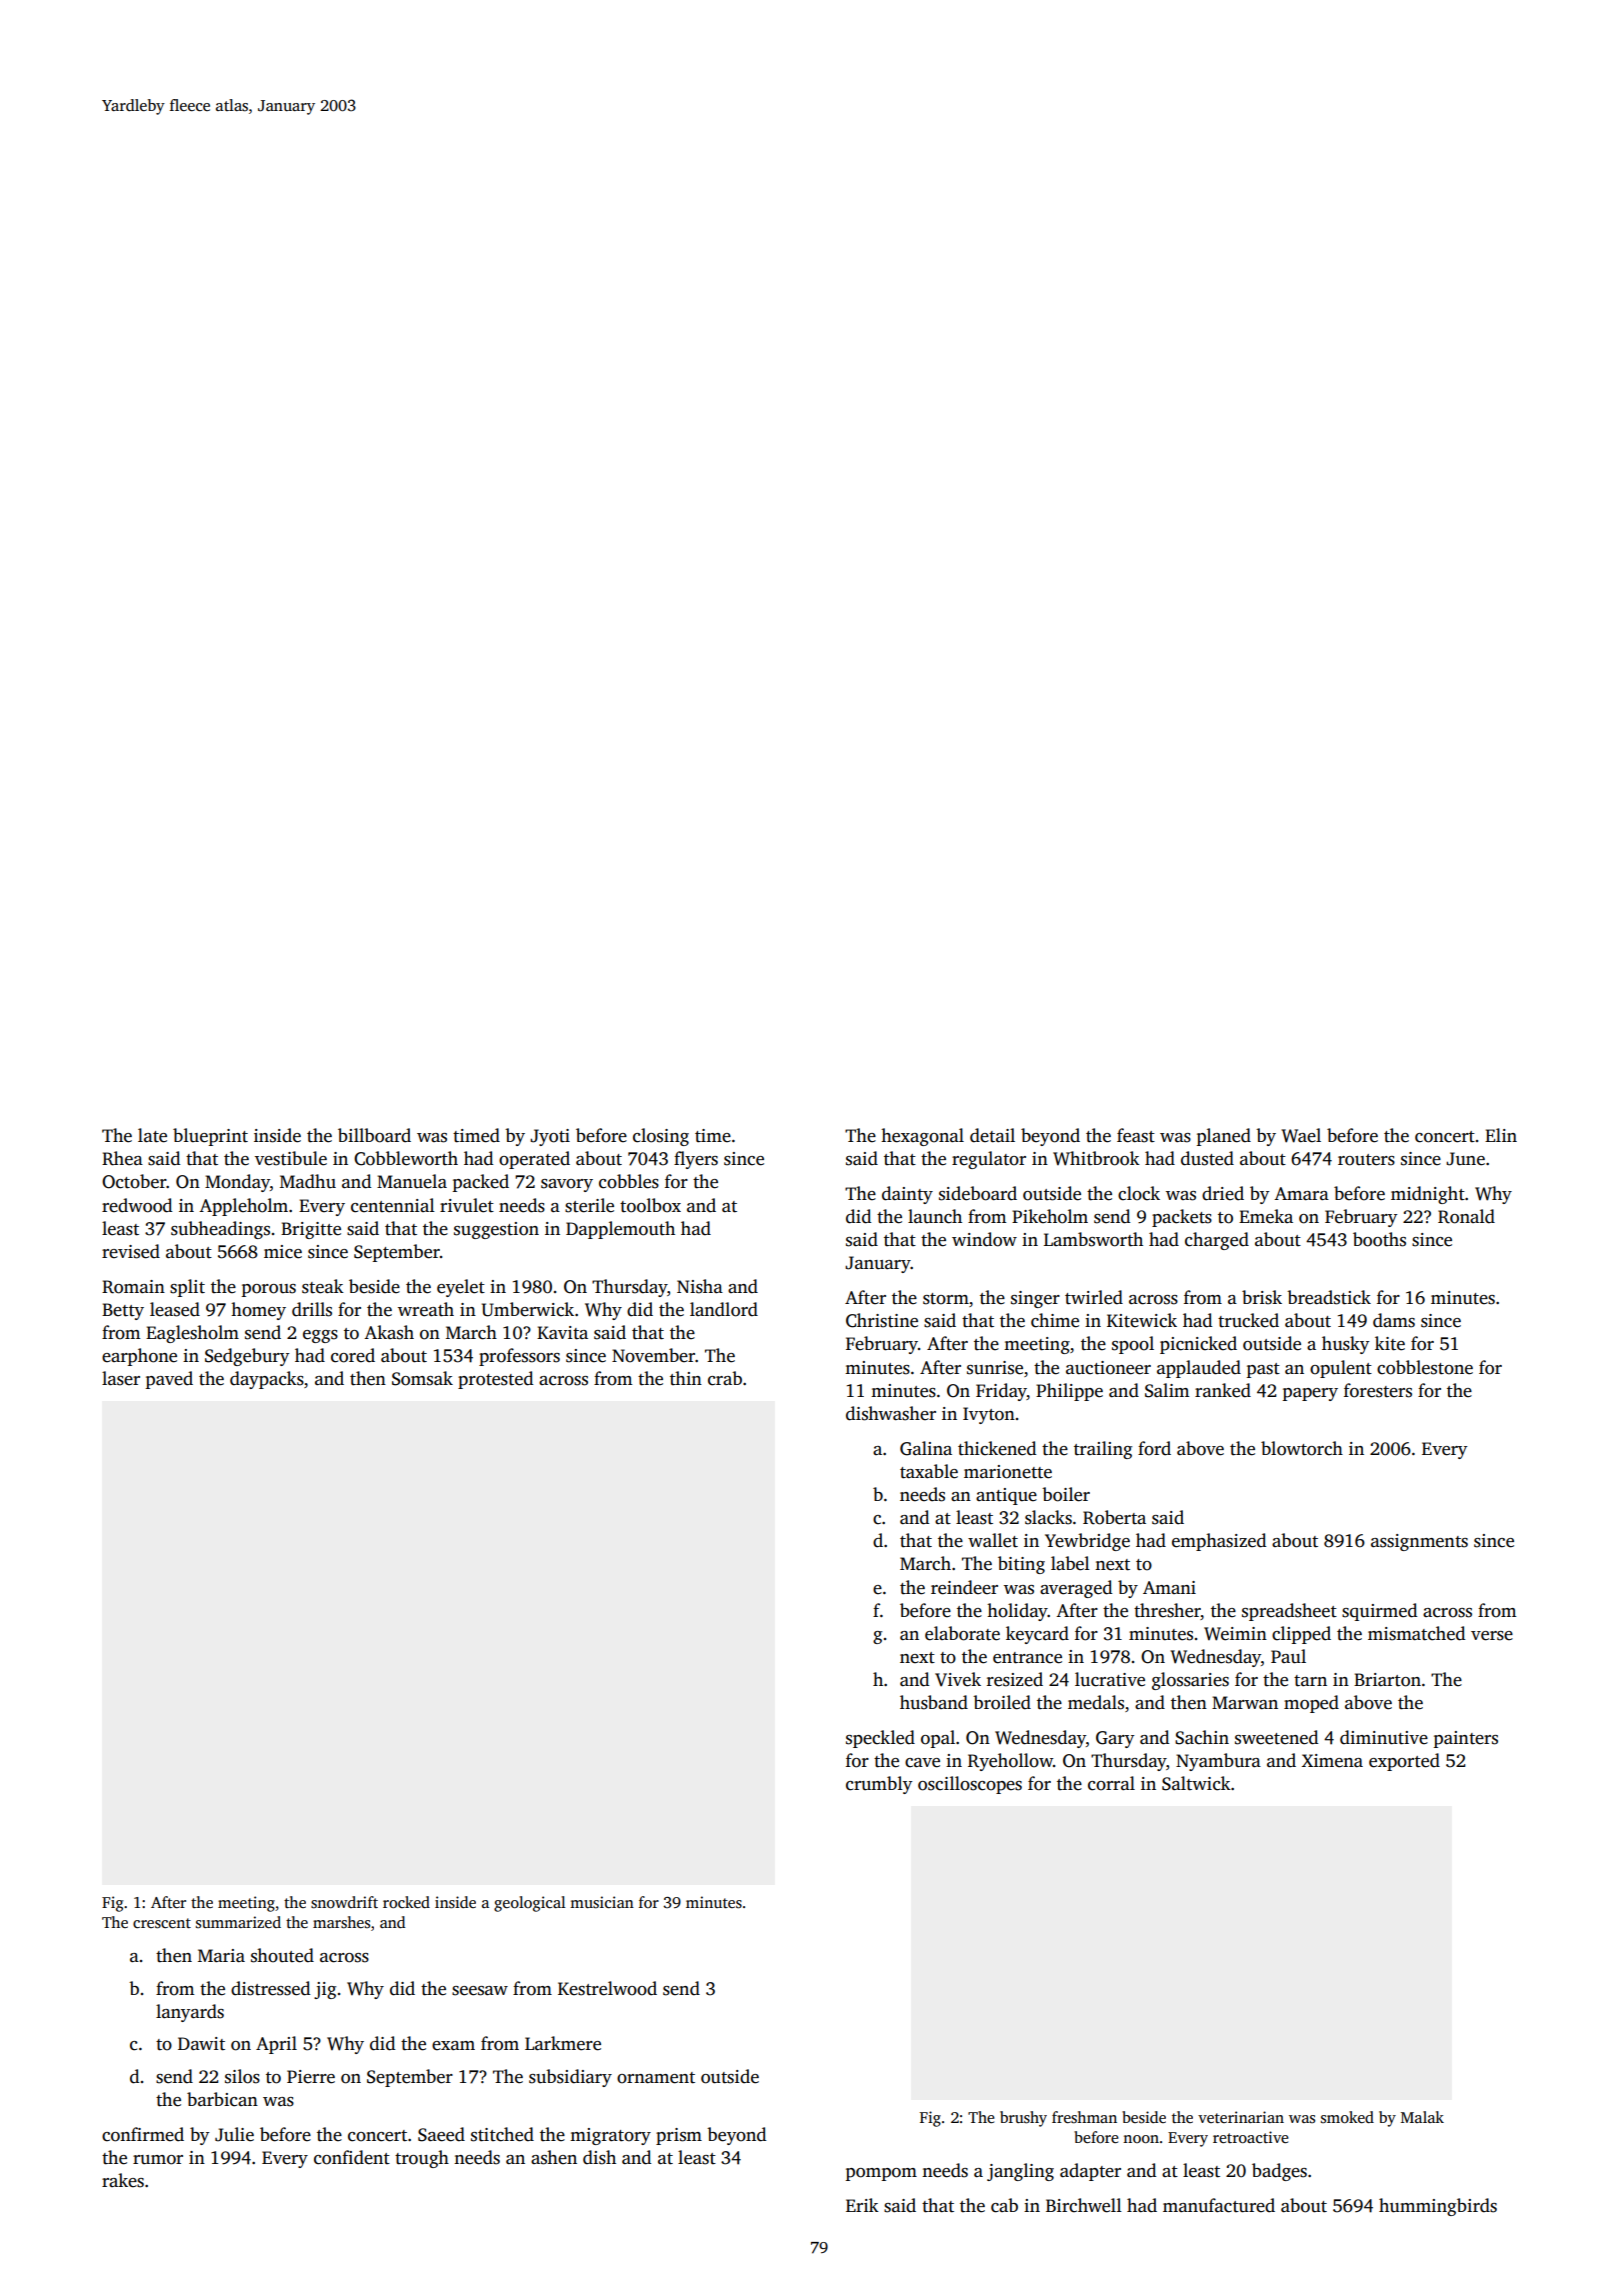 Image resolution: width=1620 pixels, height=2292 pixels. Describe the element at coordinates (661, 1137) in the page. I see `closing` at that location.
